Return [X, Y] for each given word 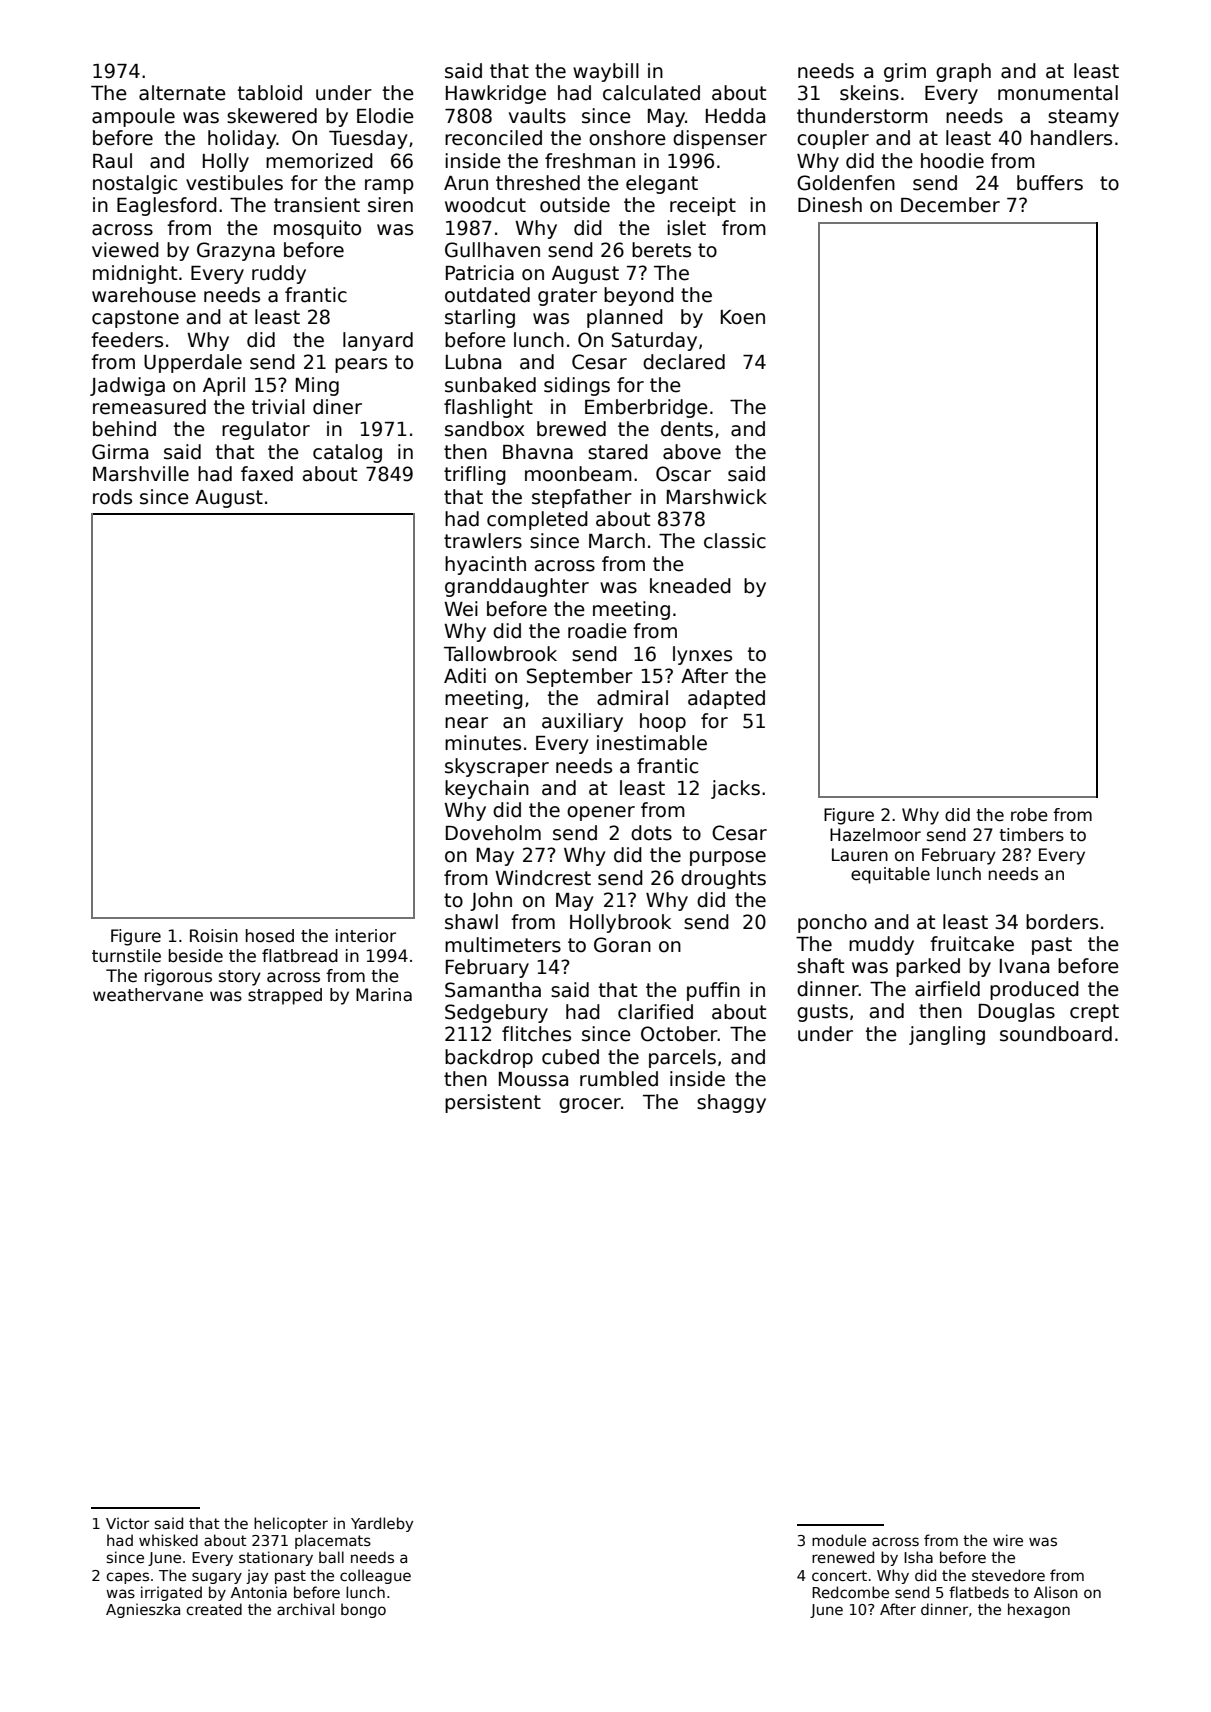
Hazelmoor [875, 835]
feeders [127, 340]
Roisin [214, 936]
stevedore [1008, 1575]
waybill [606, 72]
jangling [947, 1035]
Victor [127, 1523]
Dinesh [830, 205]
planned [625, 318]
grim [905, 72]
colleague [375, 1576]
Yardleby [382, 1524]
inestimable [652, 743]
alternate [182, 93]
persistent [493, 1103]
